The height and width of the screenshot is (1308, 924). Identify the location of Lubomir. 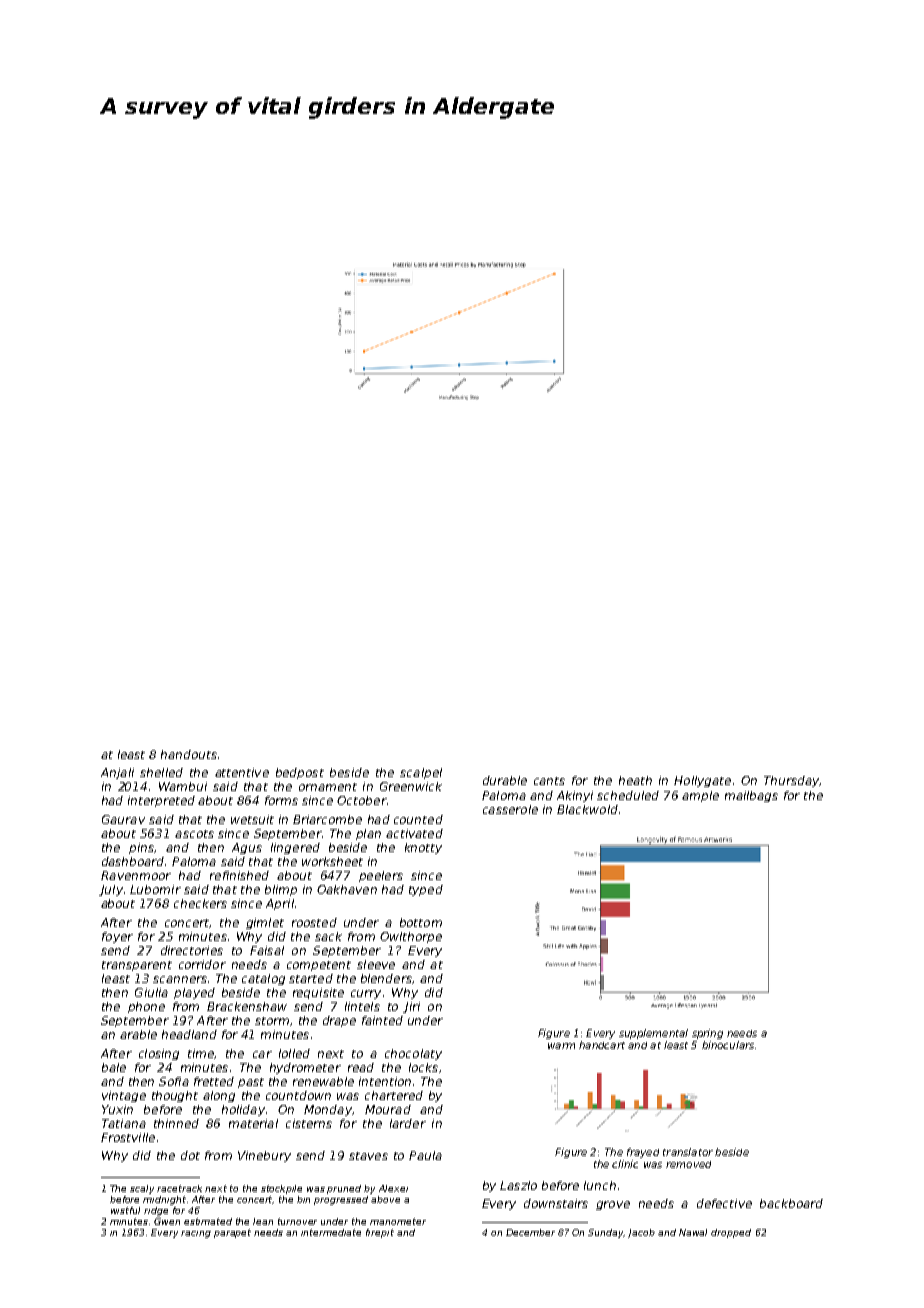
(155, 889).
